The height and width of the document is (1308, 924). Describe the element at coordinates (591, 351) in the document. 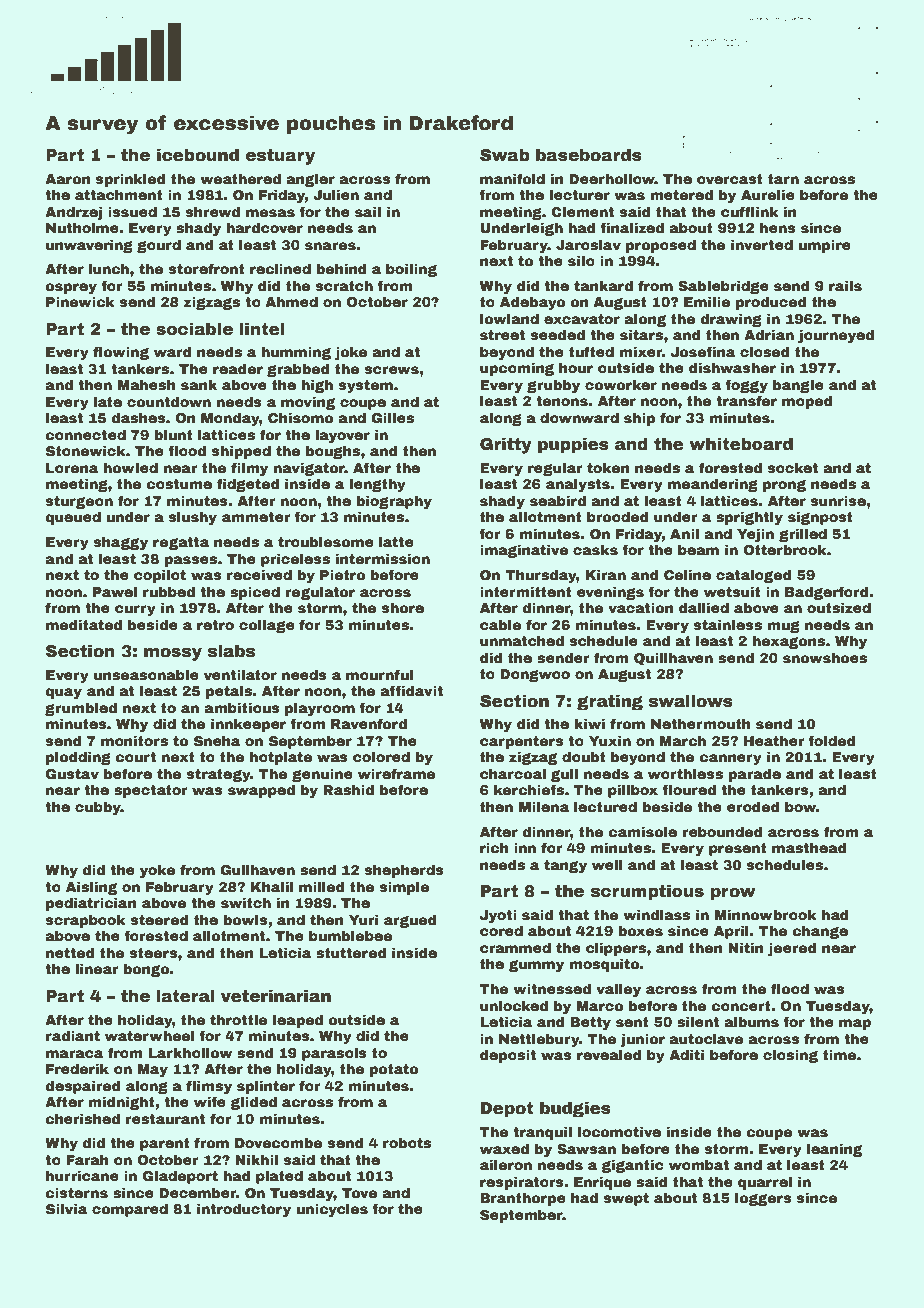

I see `tufted` at that location.
